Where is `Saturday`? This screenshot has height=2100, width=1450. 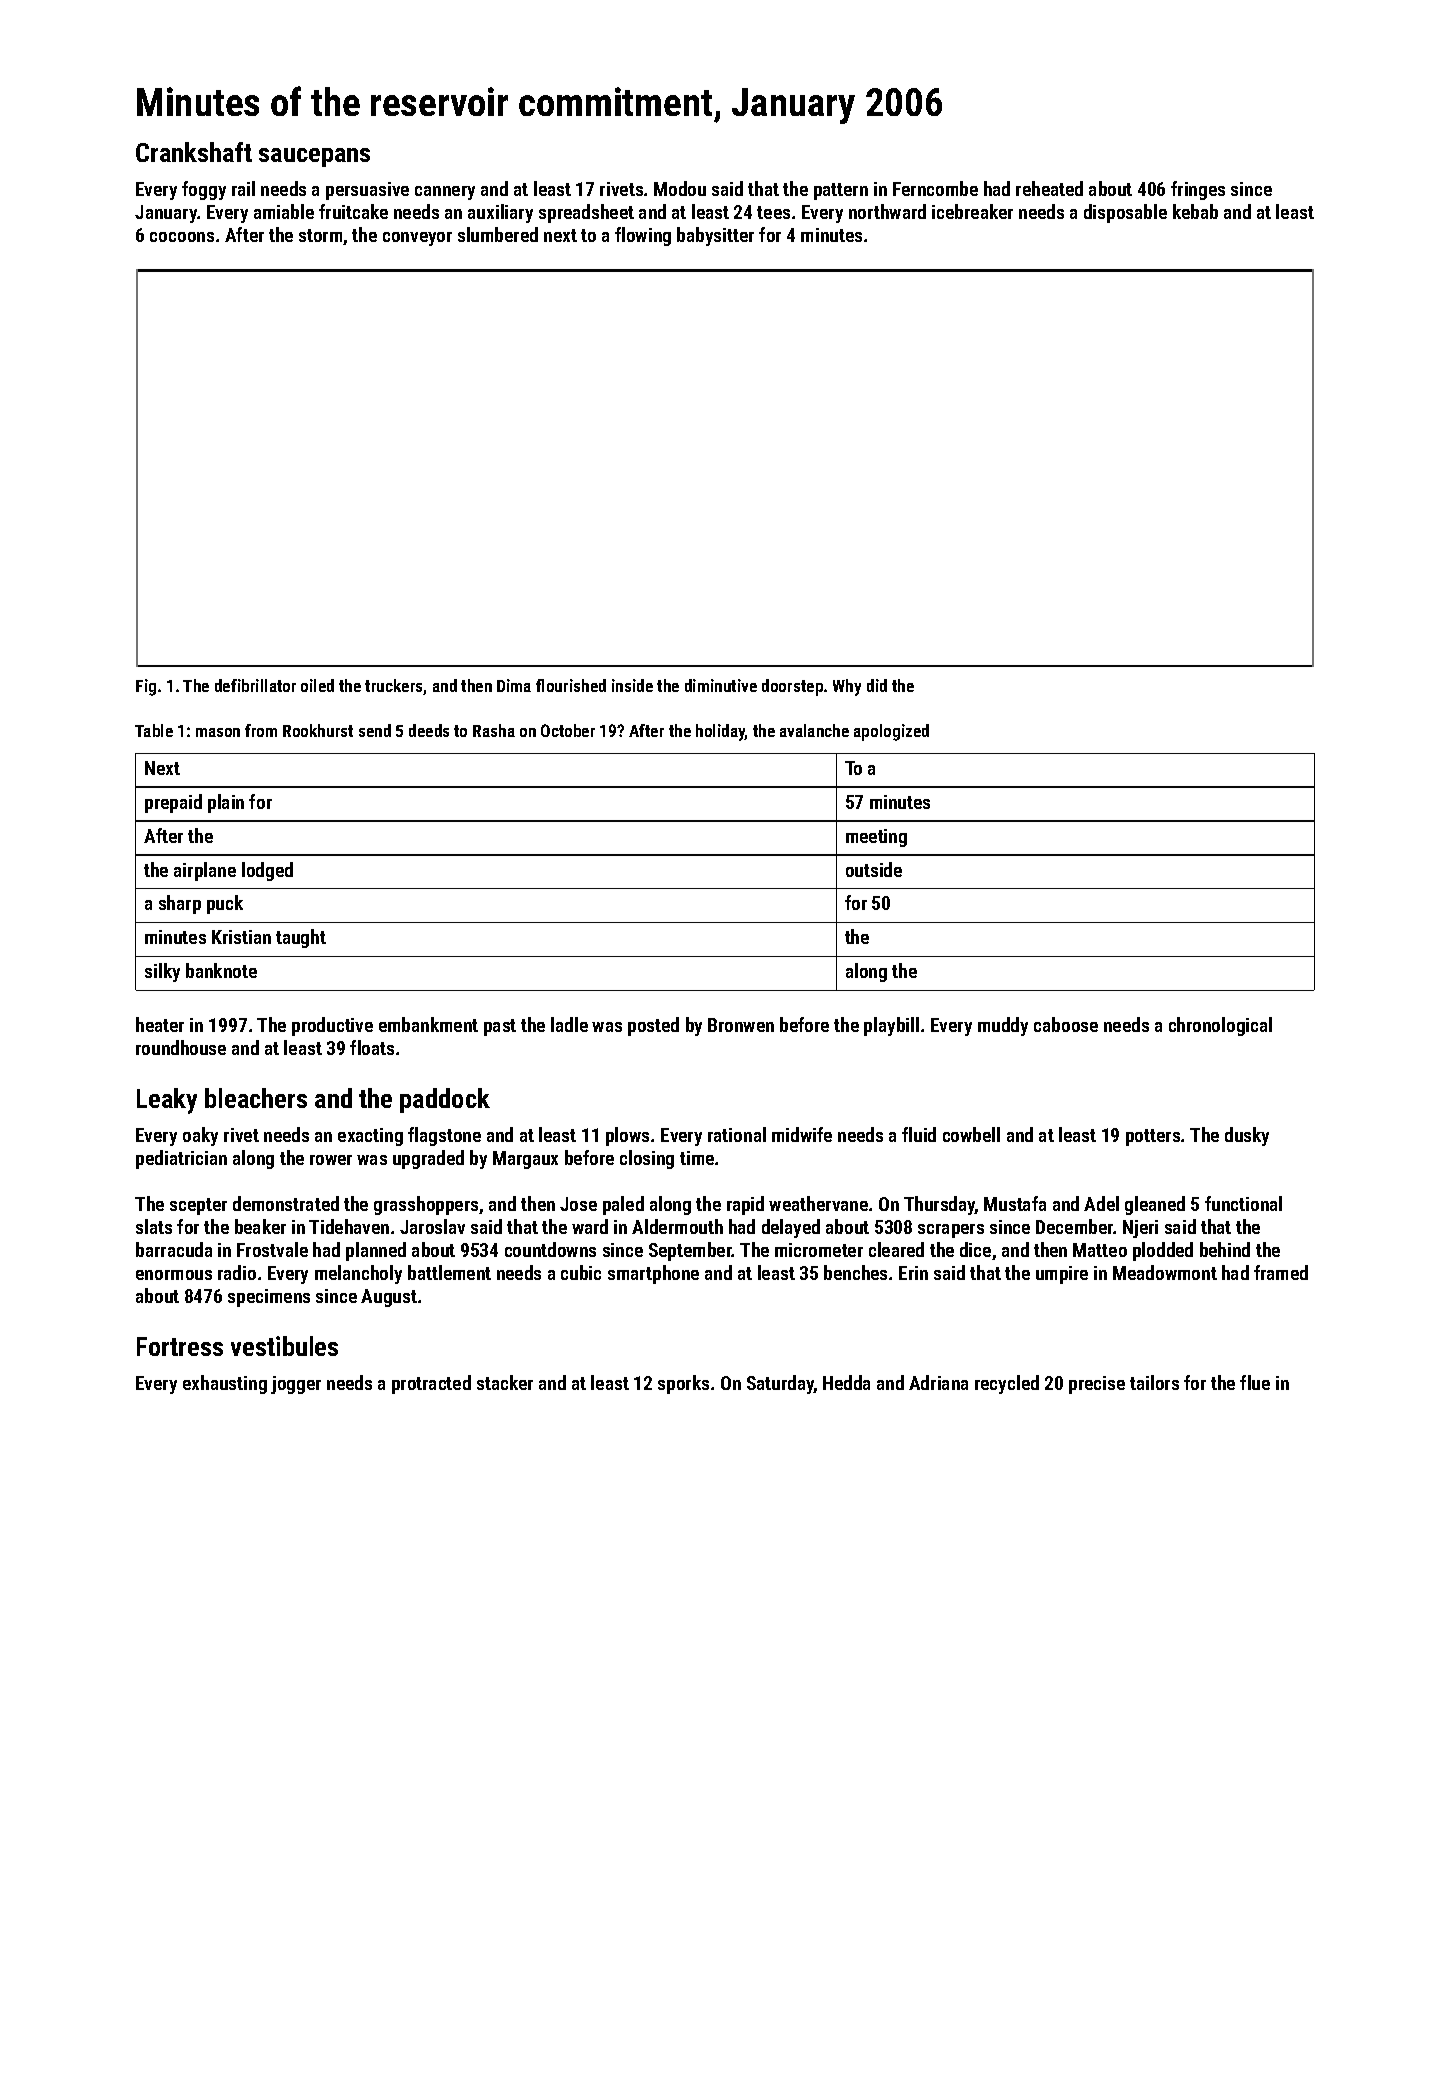
Saturday is located at coordinates (780, 1384).
